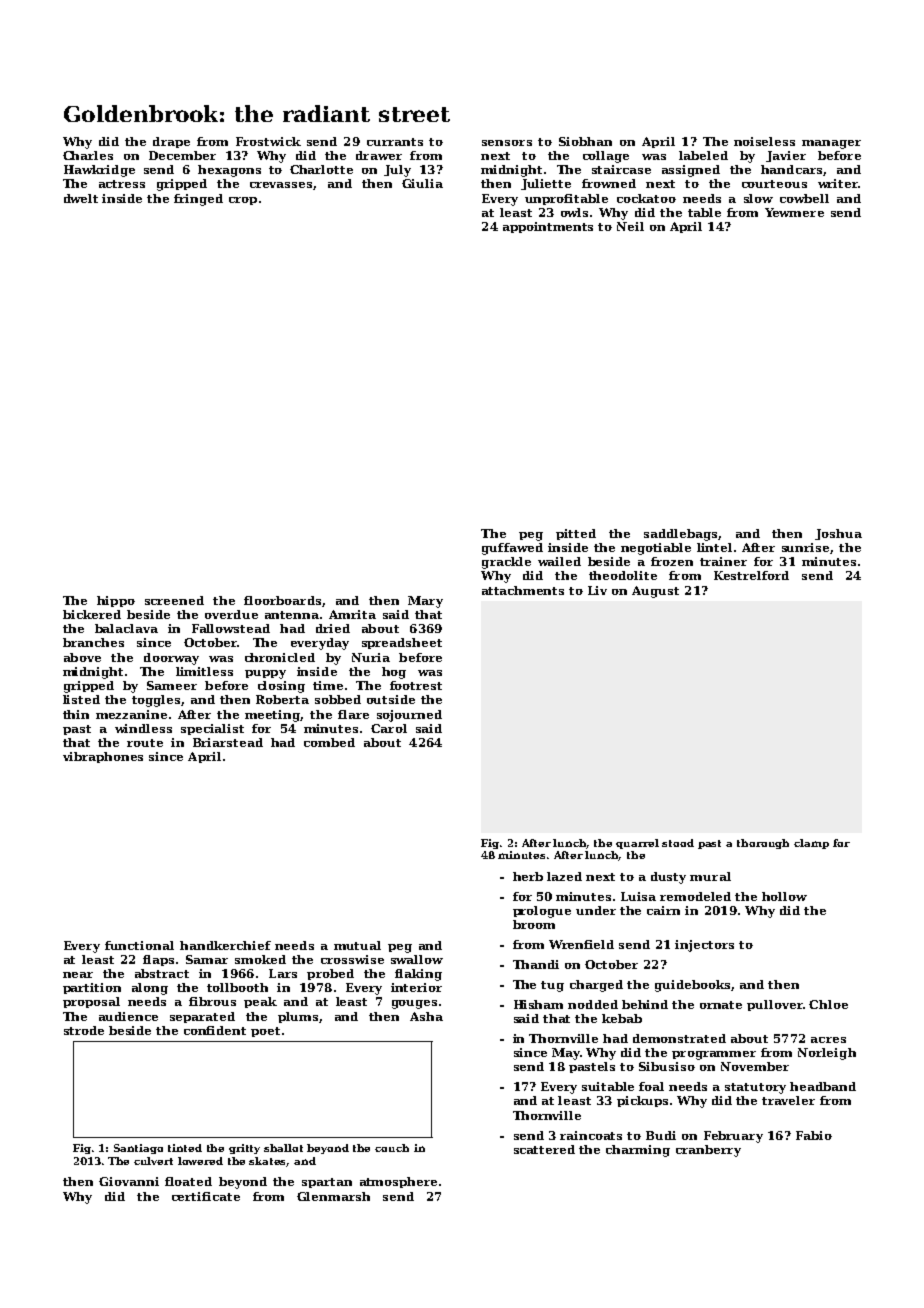 This screenshot has width=924, height=1308. I want to click on Charles, so click(88, 155).
